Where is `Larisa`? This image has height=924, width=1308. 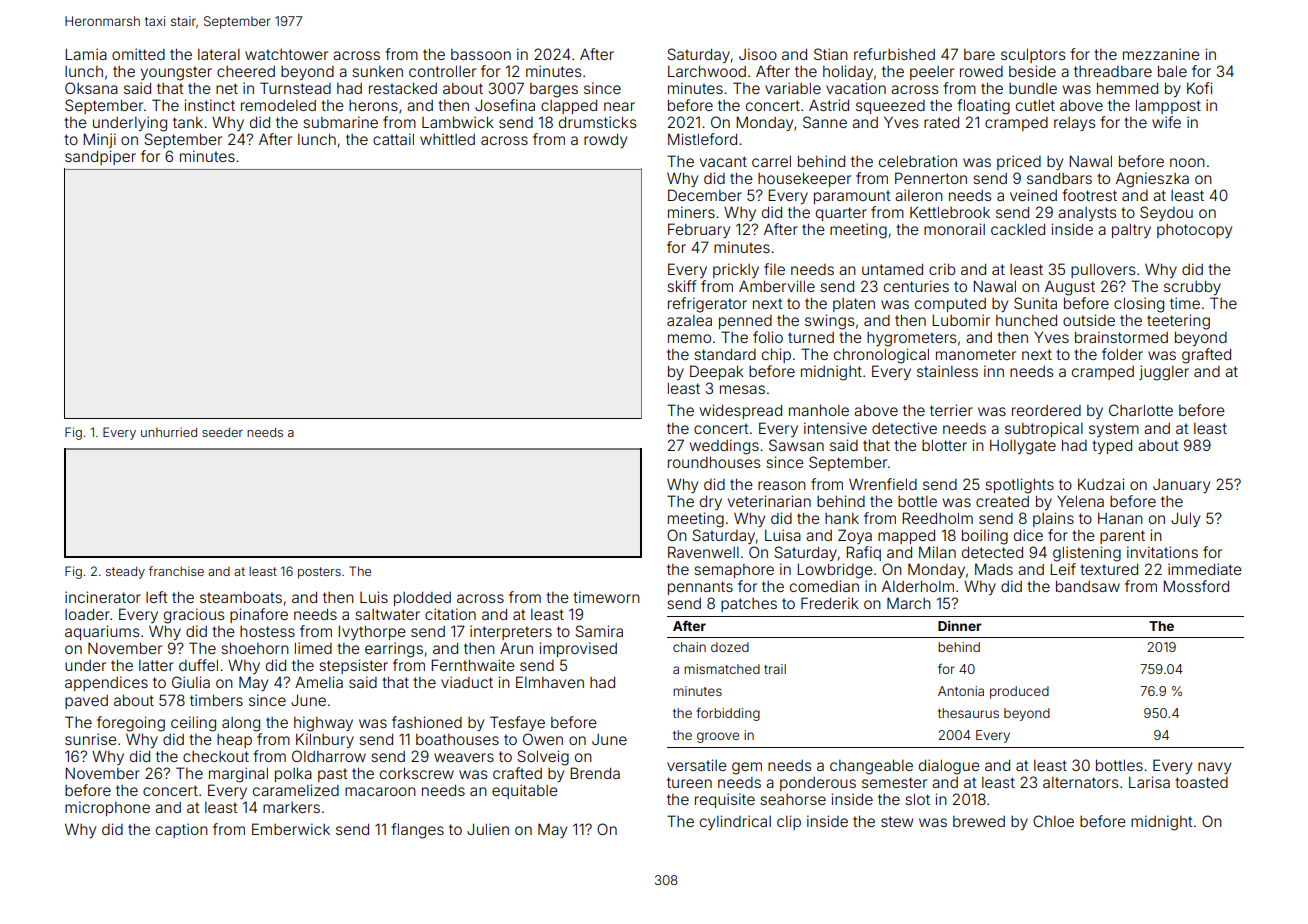
Larisa is located at coordinates (1149, 782).
